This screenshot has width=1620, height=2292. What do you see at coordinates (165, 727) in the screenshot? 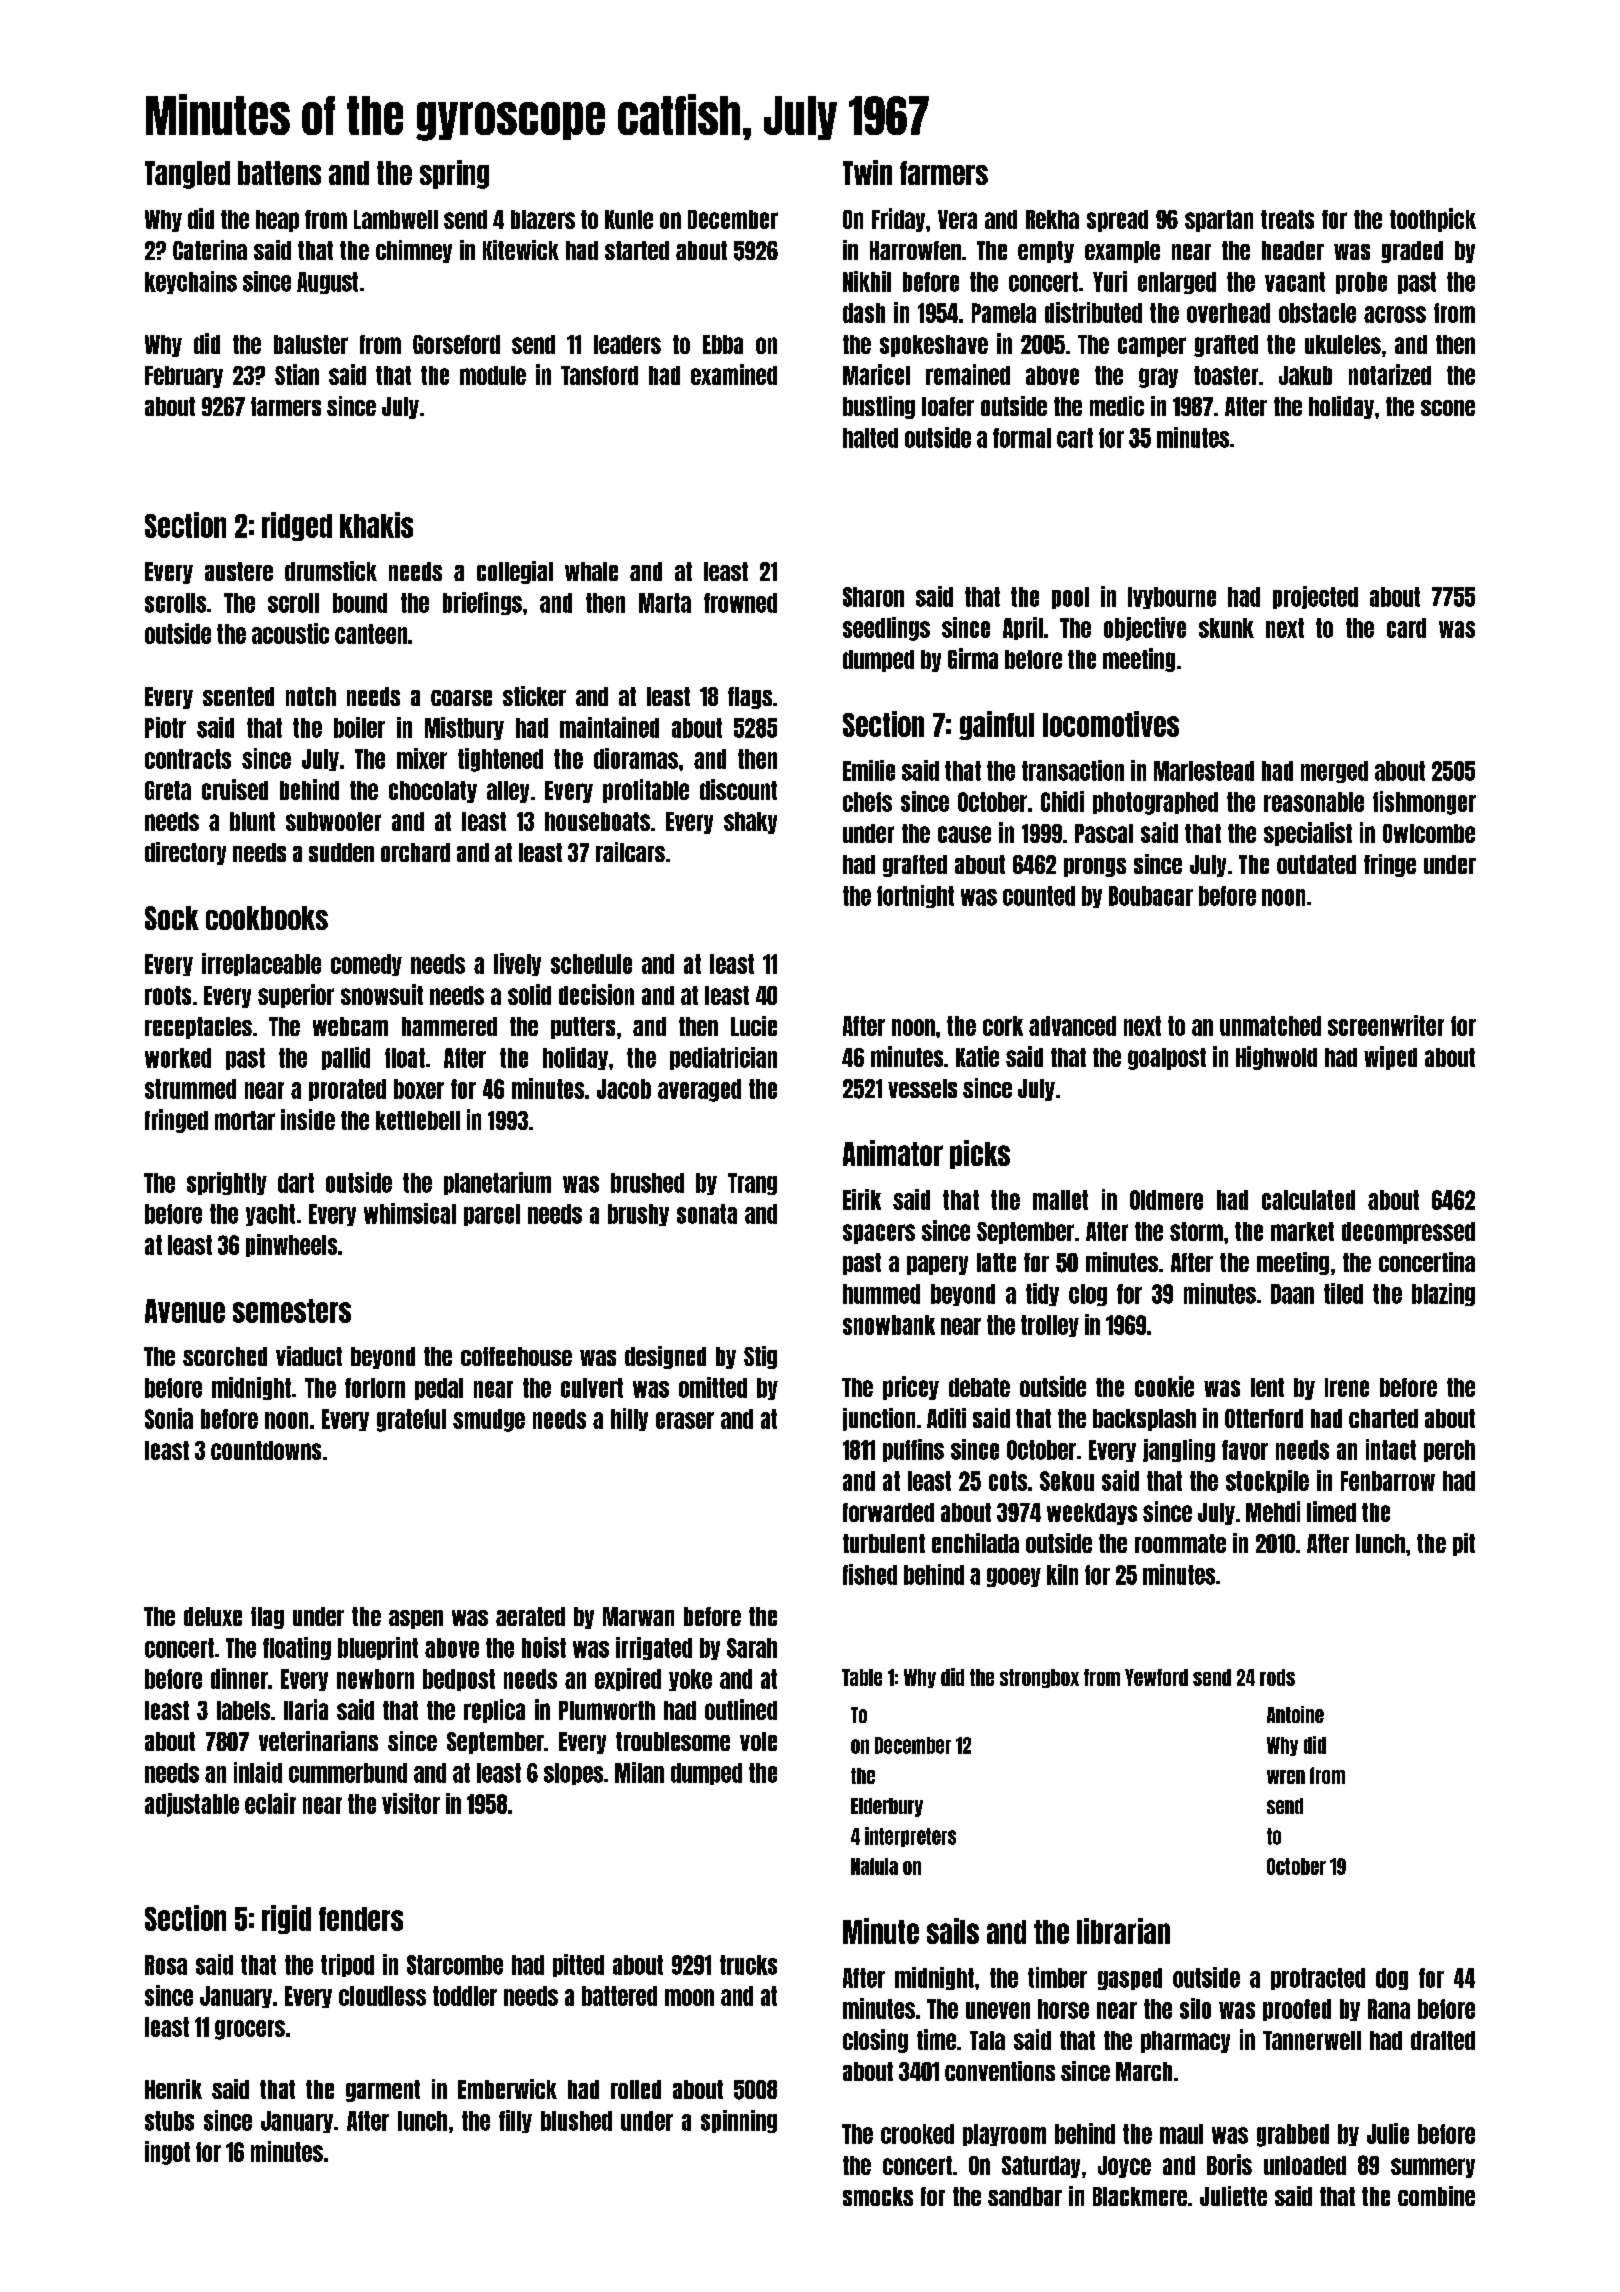
I see `Piotr` at bounding box center [165, 727].
